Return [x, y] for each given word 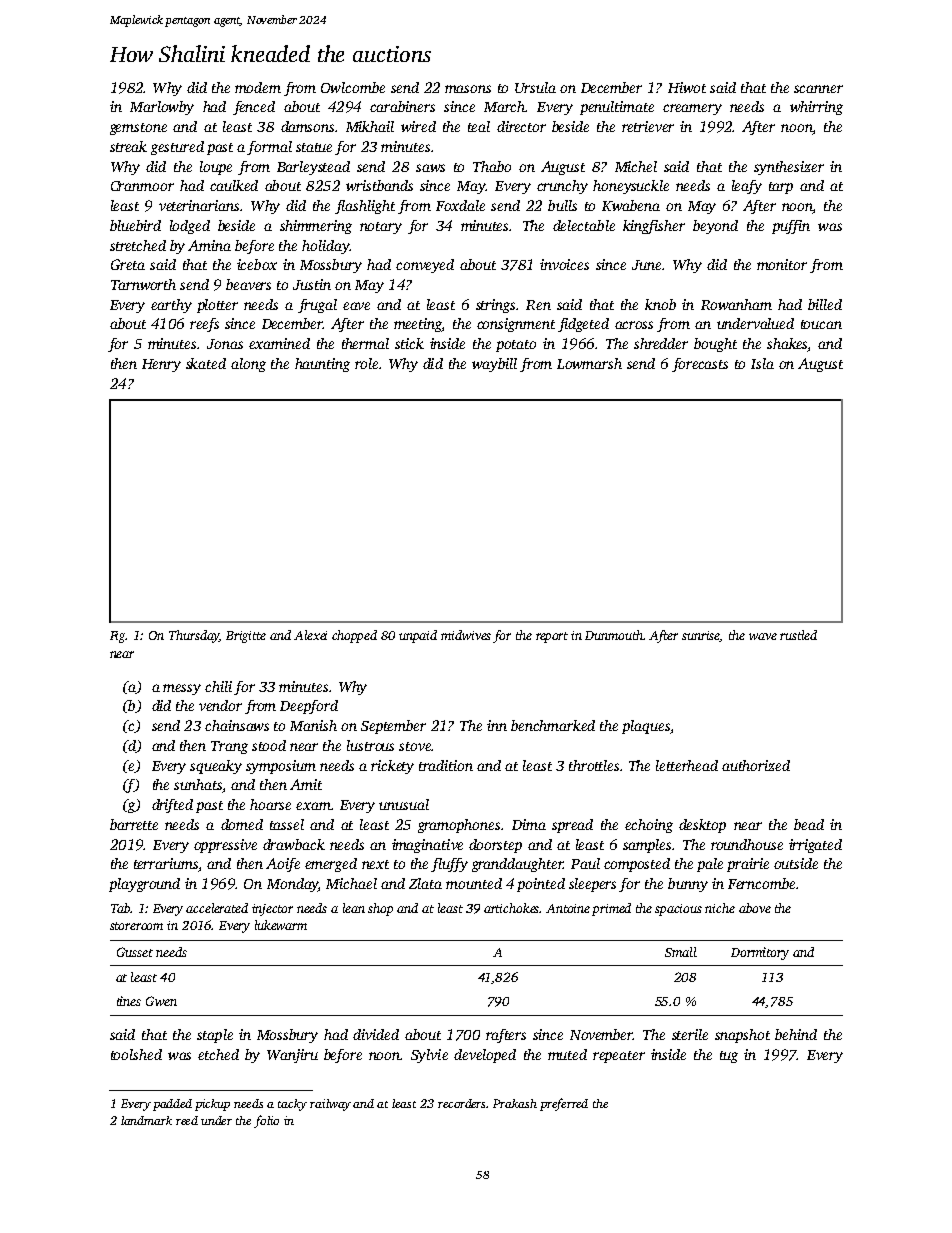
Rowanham [736, 304]
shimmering [316, 227]
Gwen [161, 1001]
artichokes [512, 908]
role [366, 363]
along [248, 365]
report [552, 637]
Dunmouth [614, 635]
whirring [816, 108]
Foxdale [460, 205]
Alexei [310, 635]
